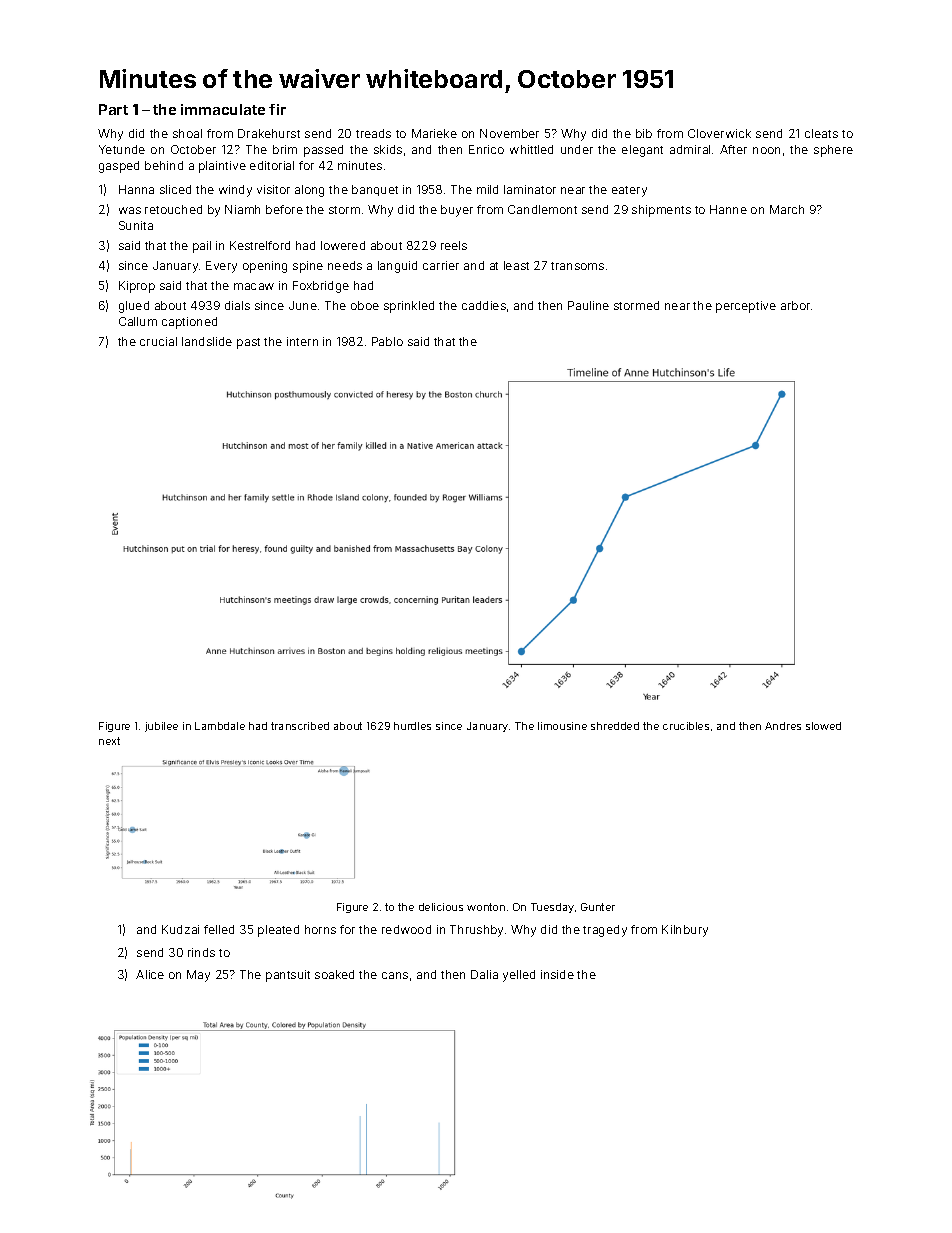 The width and height of the screenshot is (952, 1233). I want to click on admiral, so click(690, 149).
